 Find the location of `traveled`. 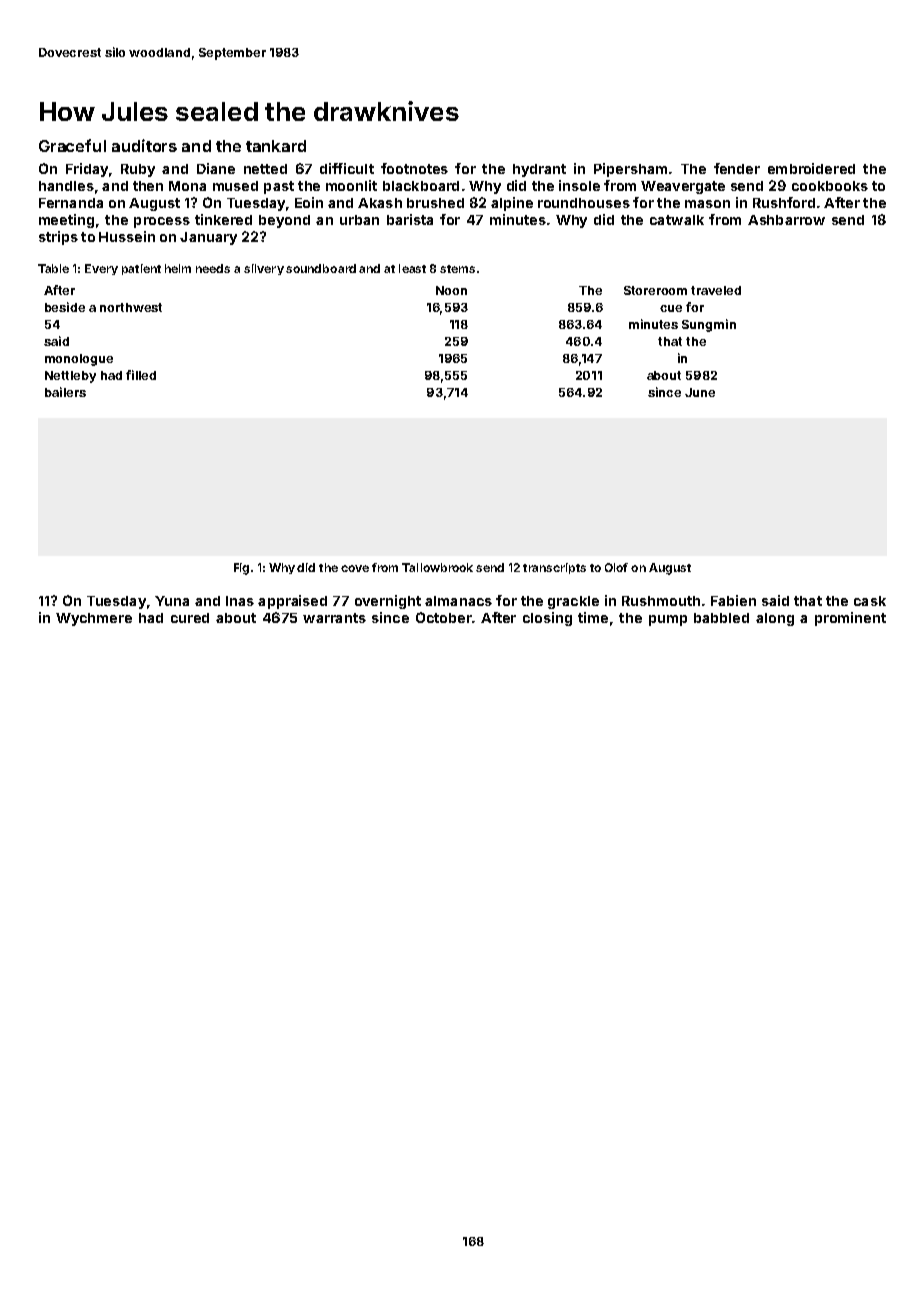

traveled is located at coordinates (716, 290).
